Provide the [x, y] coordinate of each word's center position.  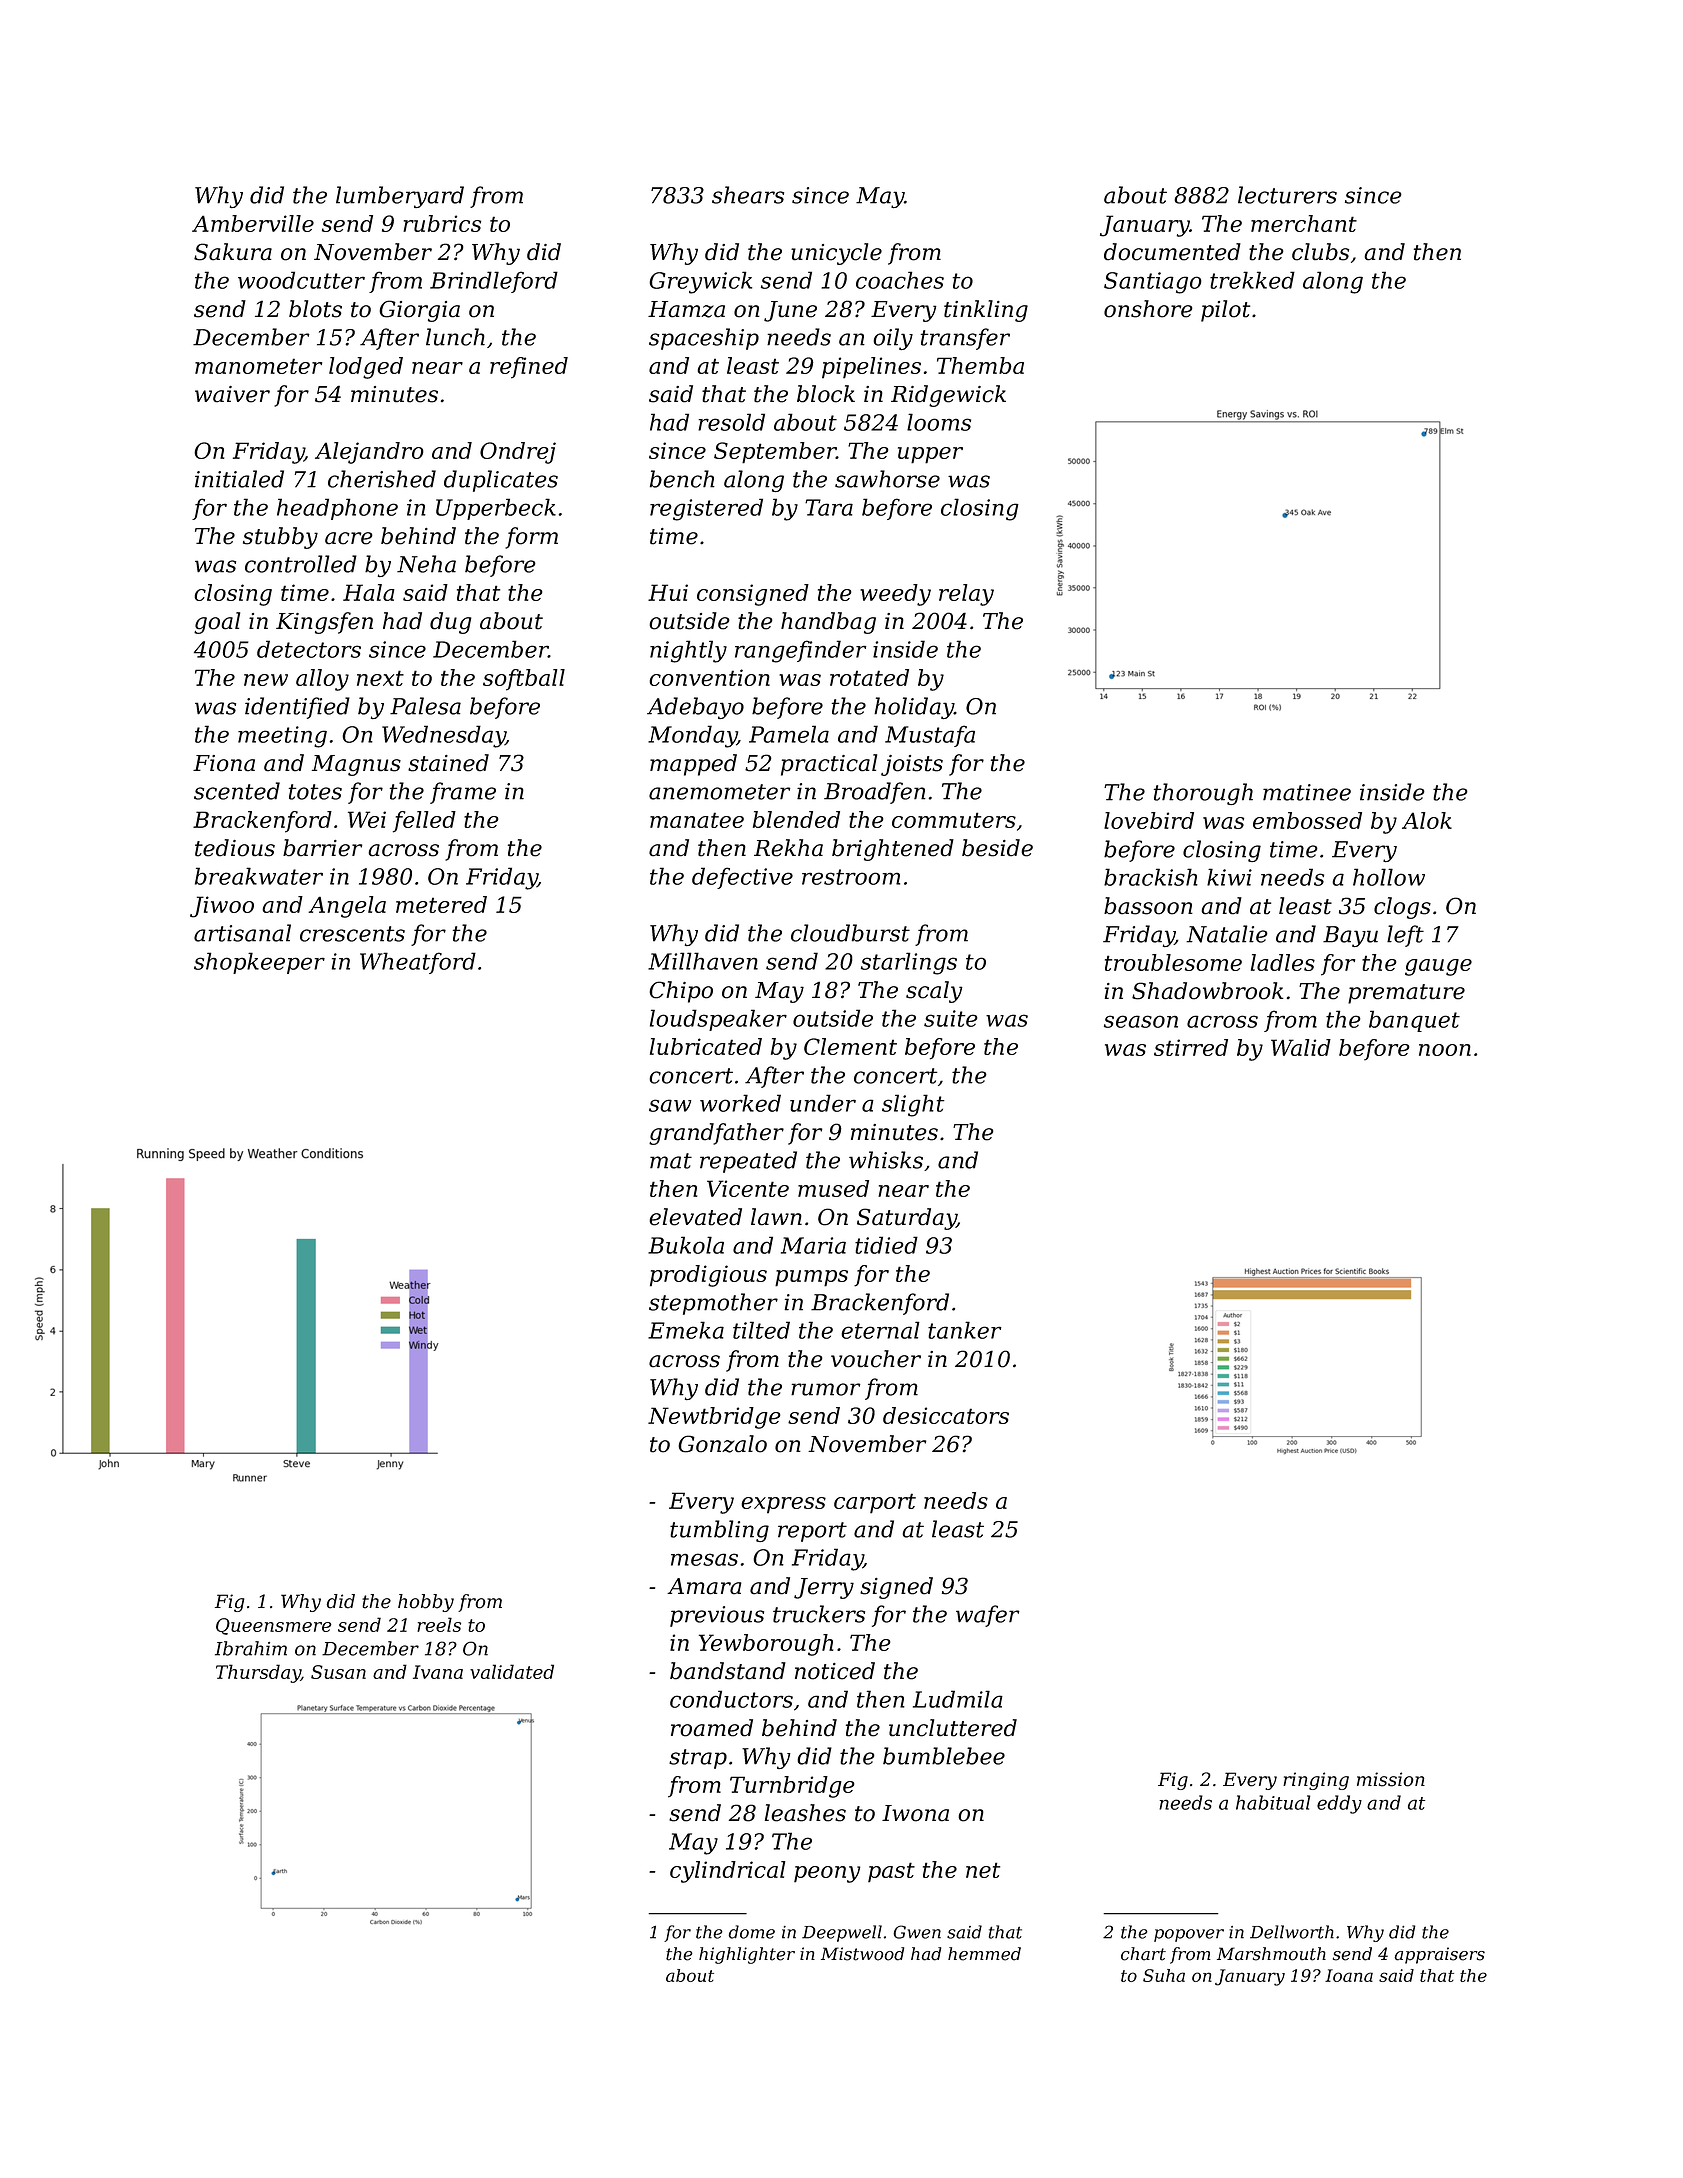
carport [875, 1503]
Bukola [686, 1245]
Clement [850, 1046]
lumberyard [400, 197]
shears [748, 195]
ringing [1316, 1781]
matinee [1307, 792]
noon [1445, 1050]
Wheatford [418, 963]
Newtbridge [714, 1418]
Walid [1301, 1047]
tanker [964, 1330]
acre [349, 538]
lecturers [1287, 195]
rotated [869, 677]
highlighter [747, 1955]
